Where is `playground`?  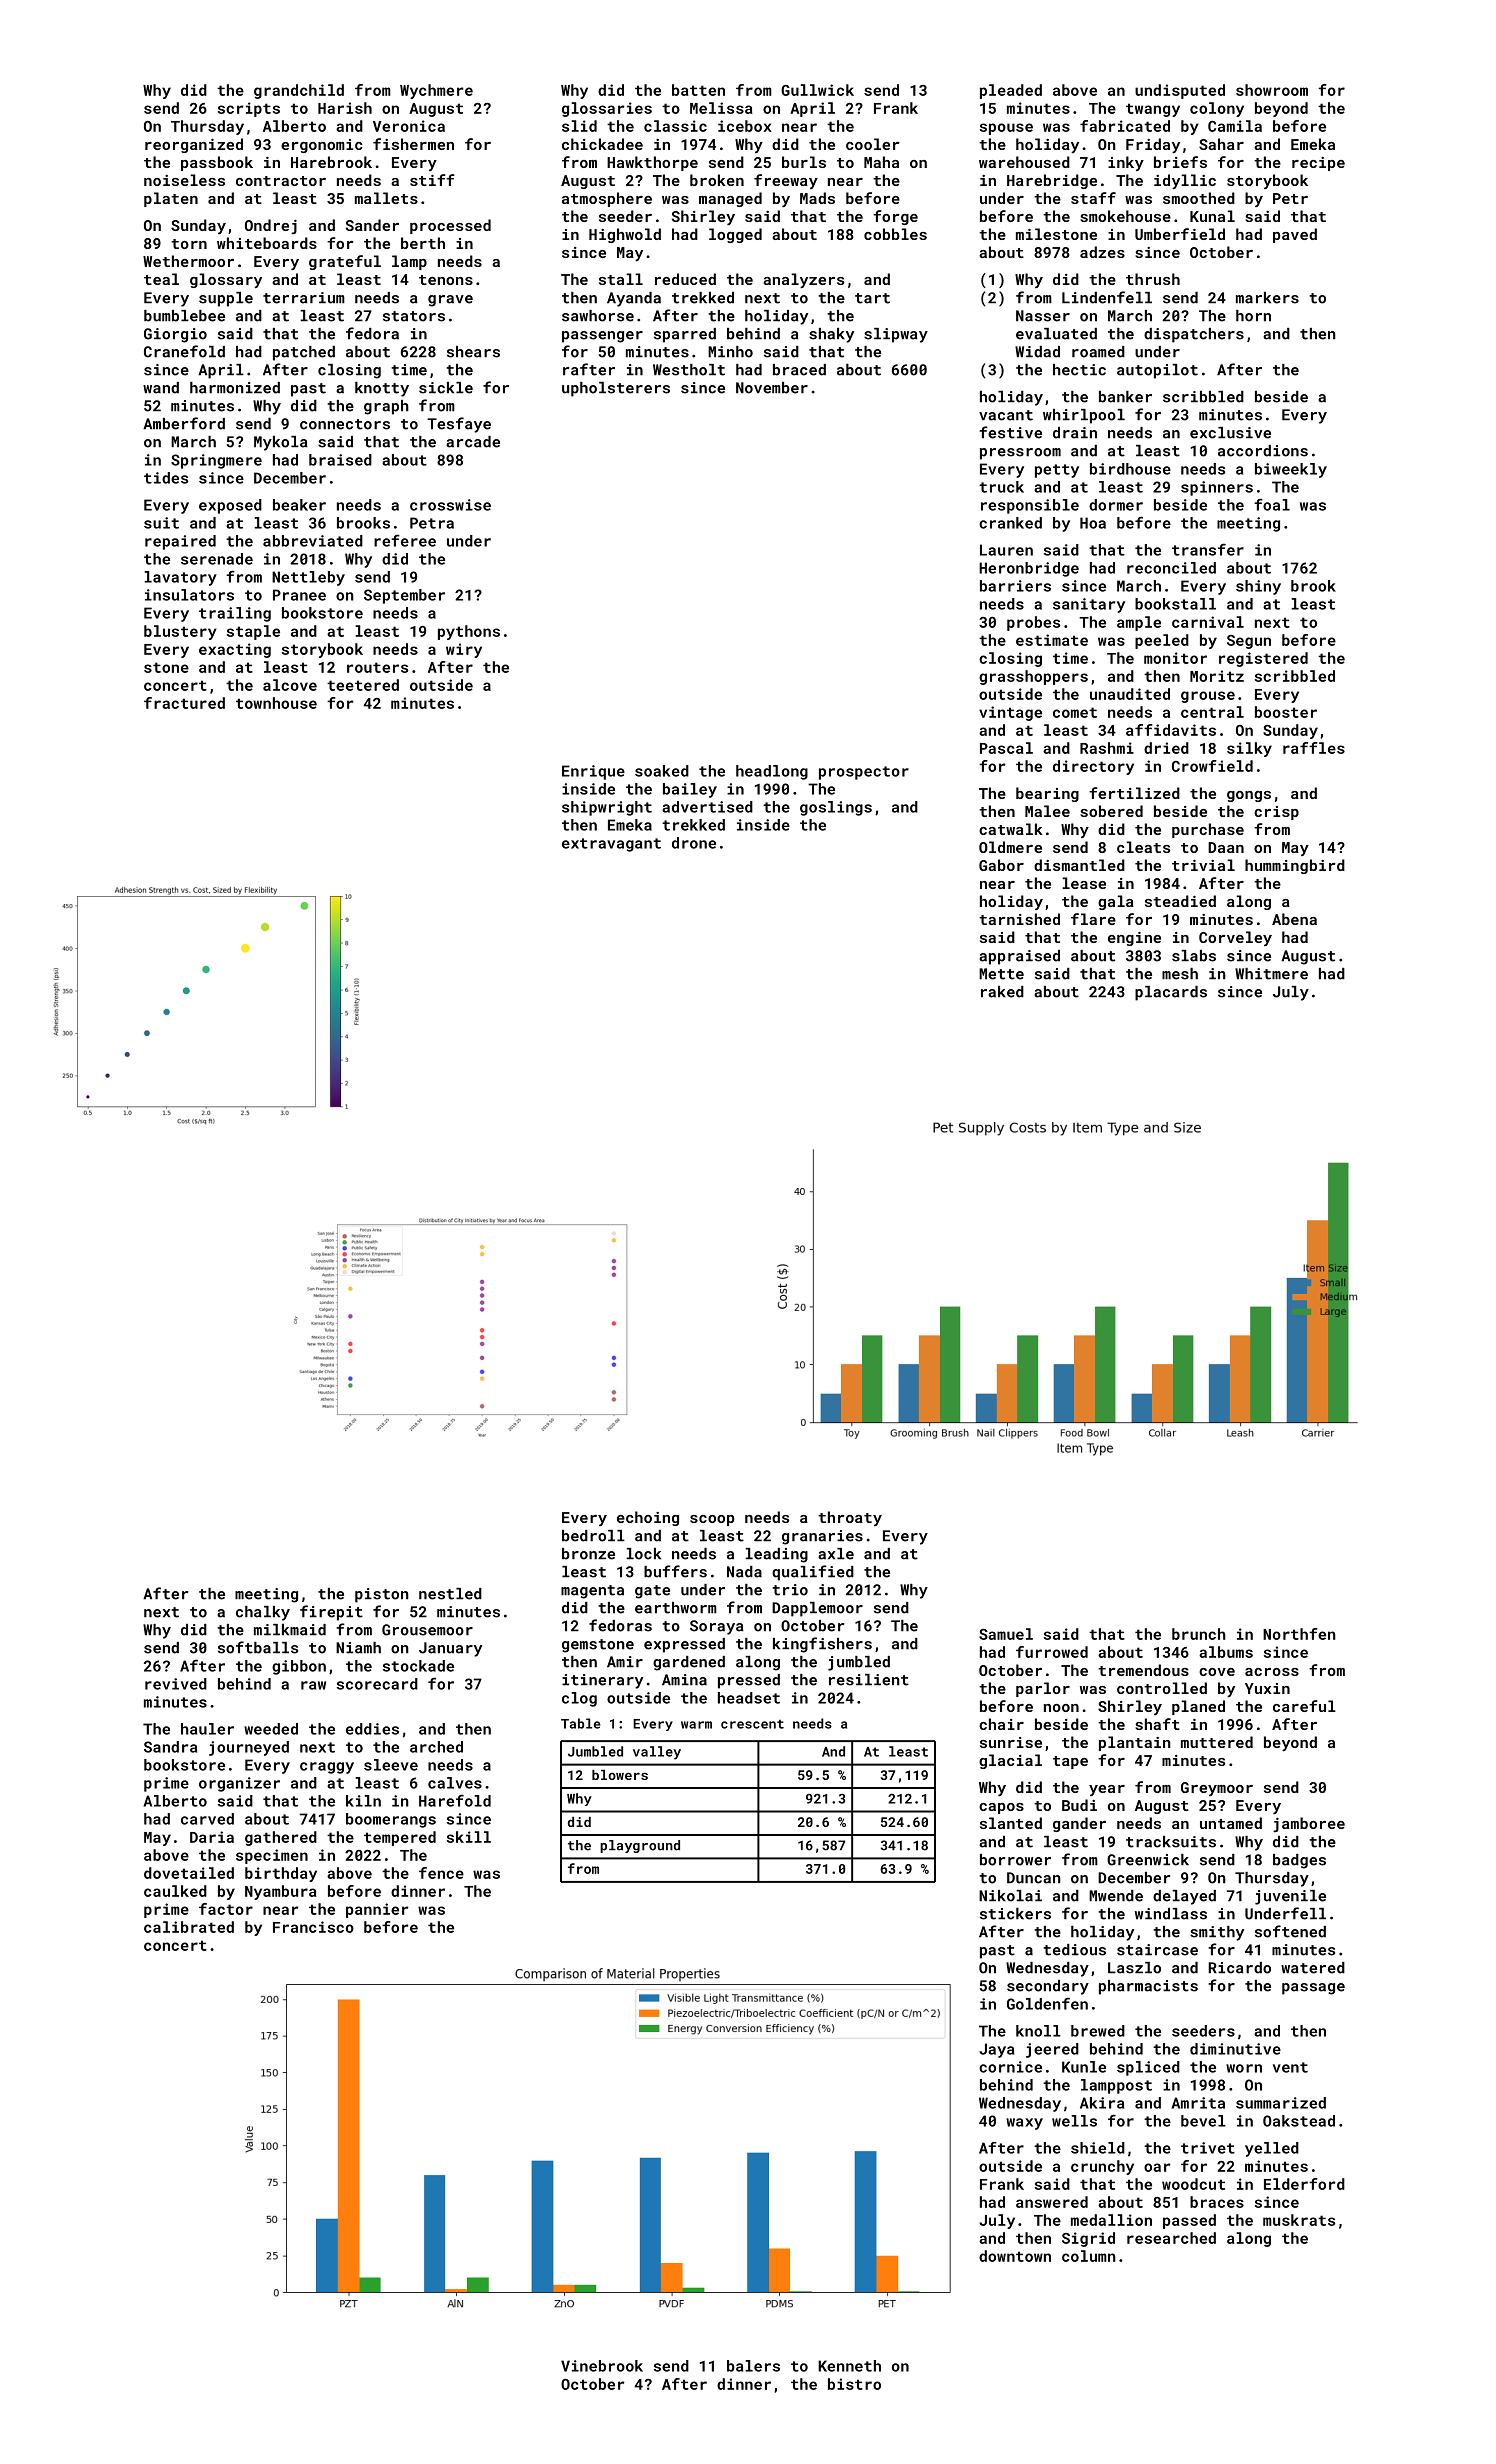 playground is located at coordinates (640, 1846).
